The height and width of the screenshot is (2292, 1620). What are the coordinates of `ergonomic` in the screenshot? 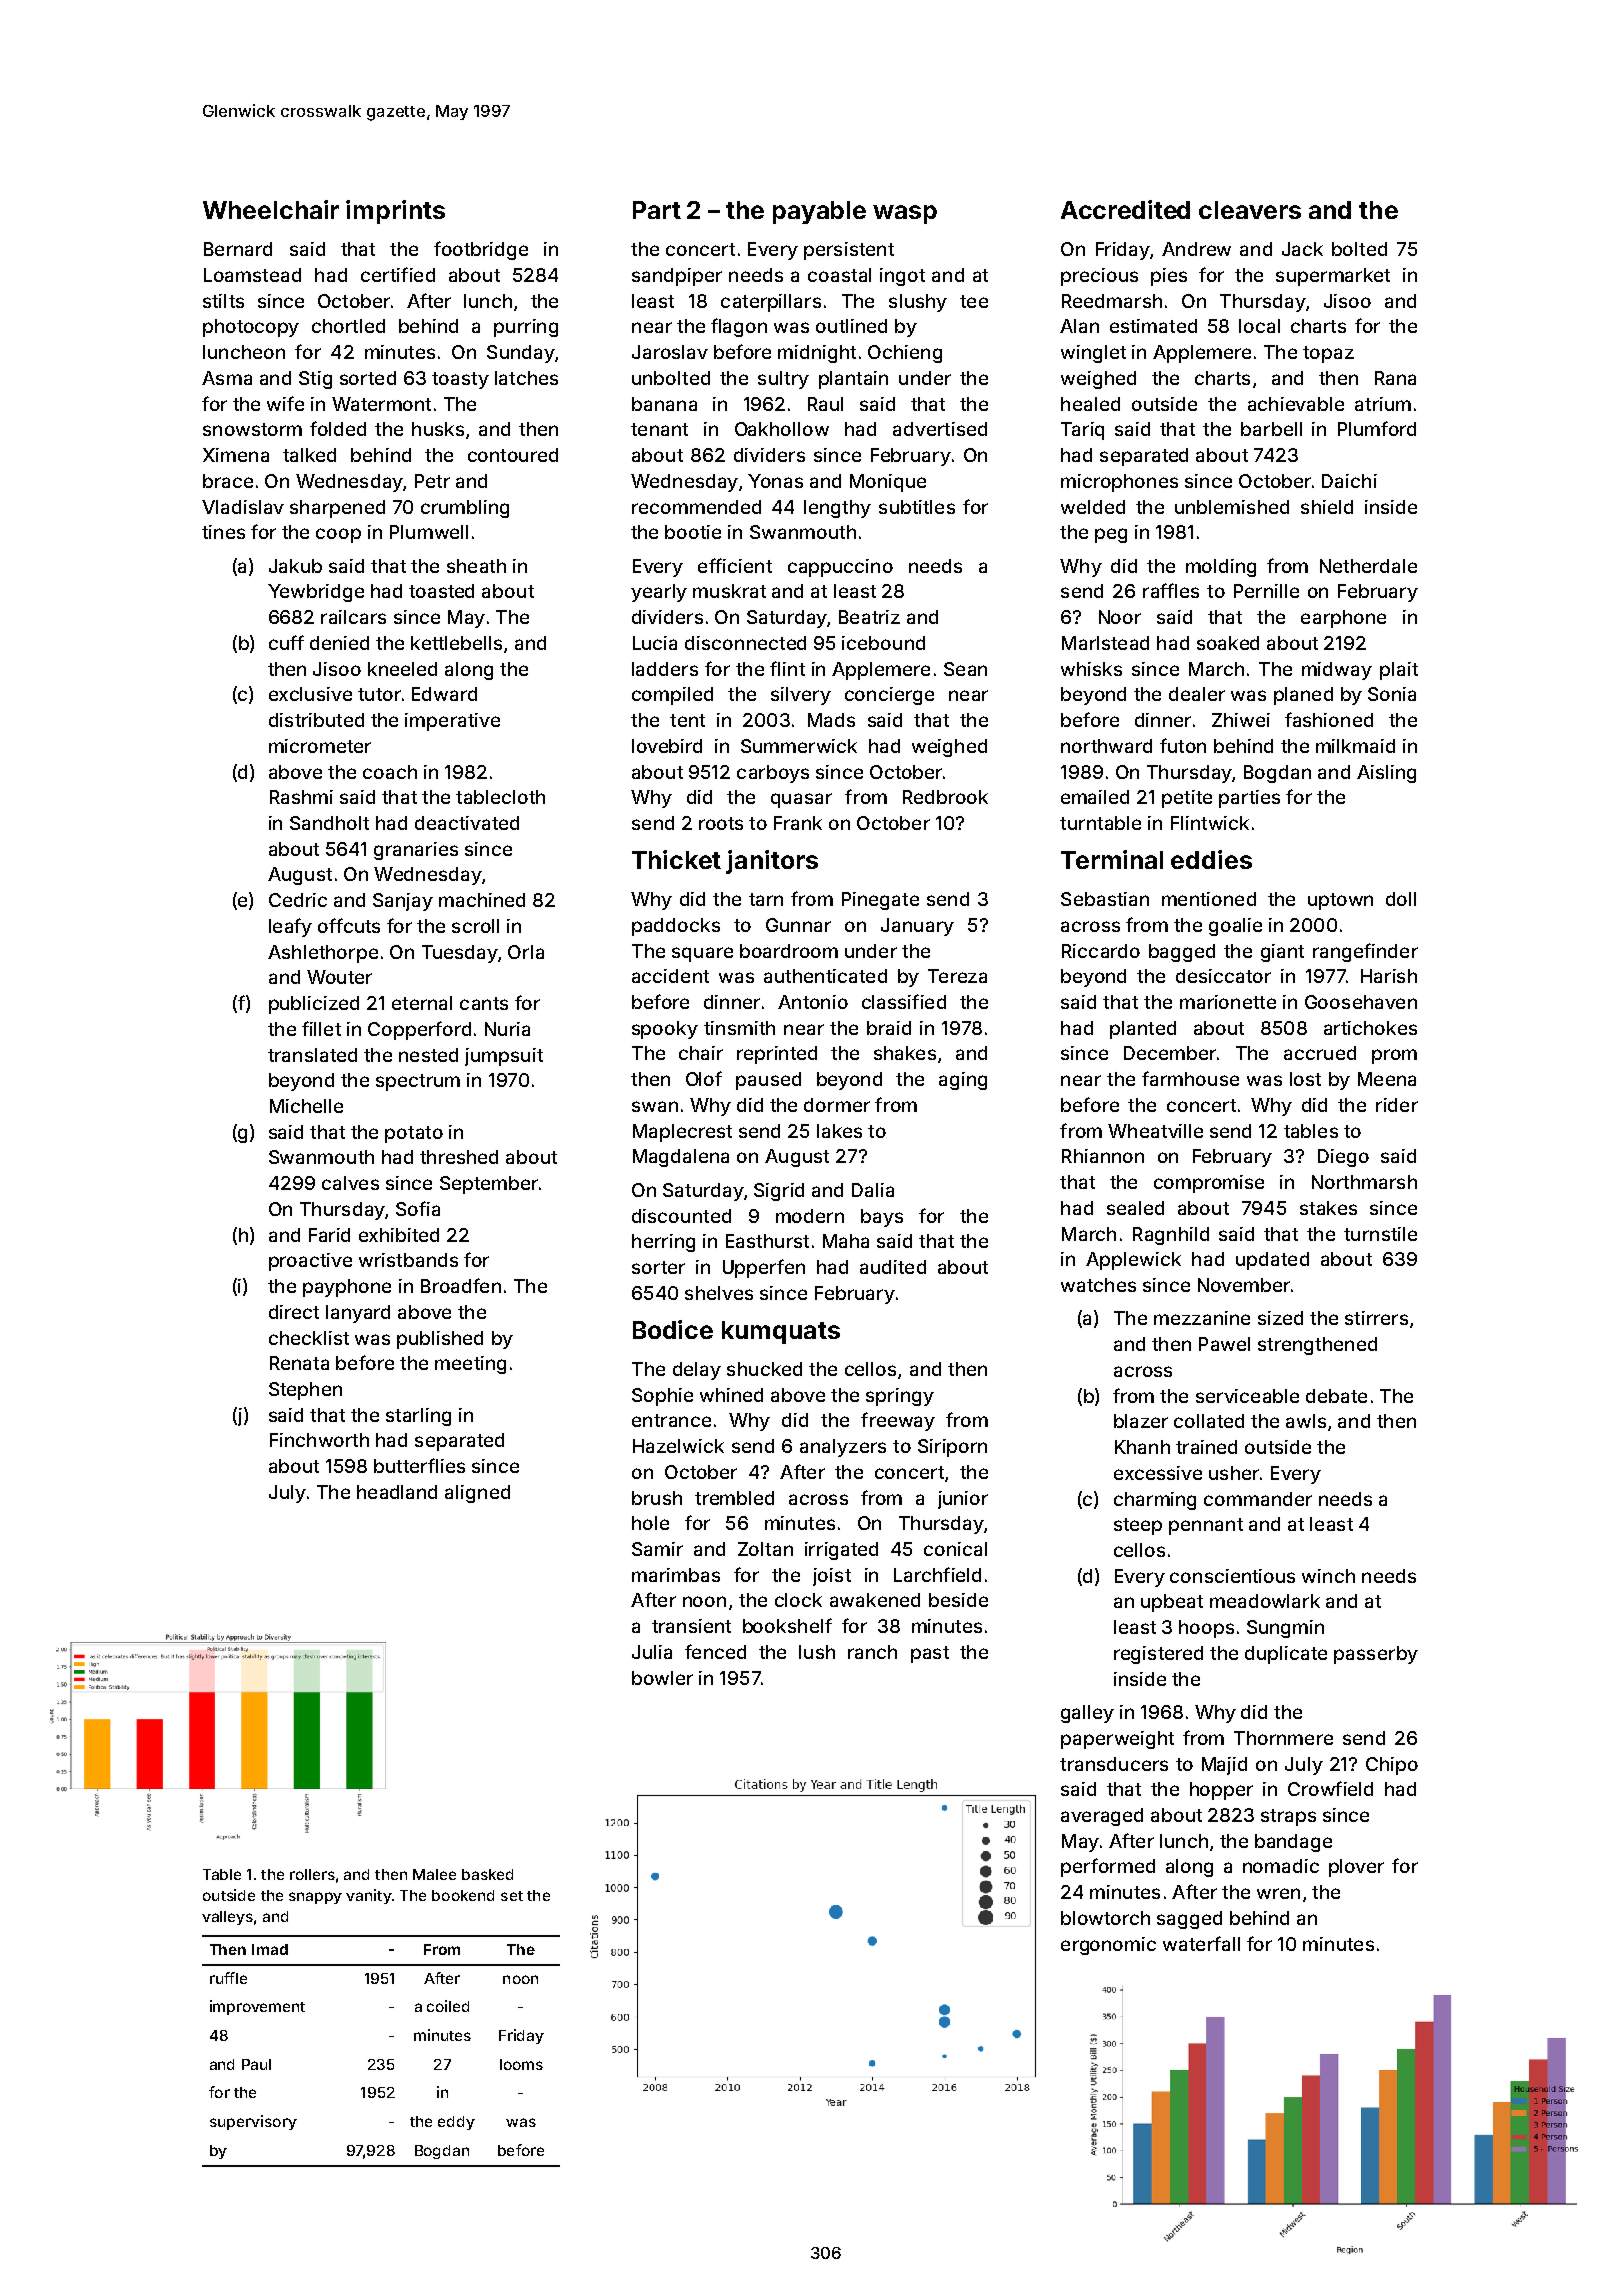 It's located at (1108, 1946).
